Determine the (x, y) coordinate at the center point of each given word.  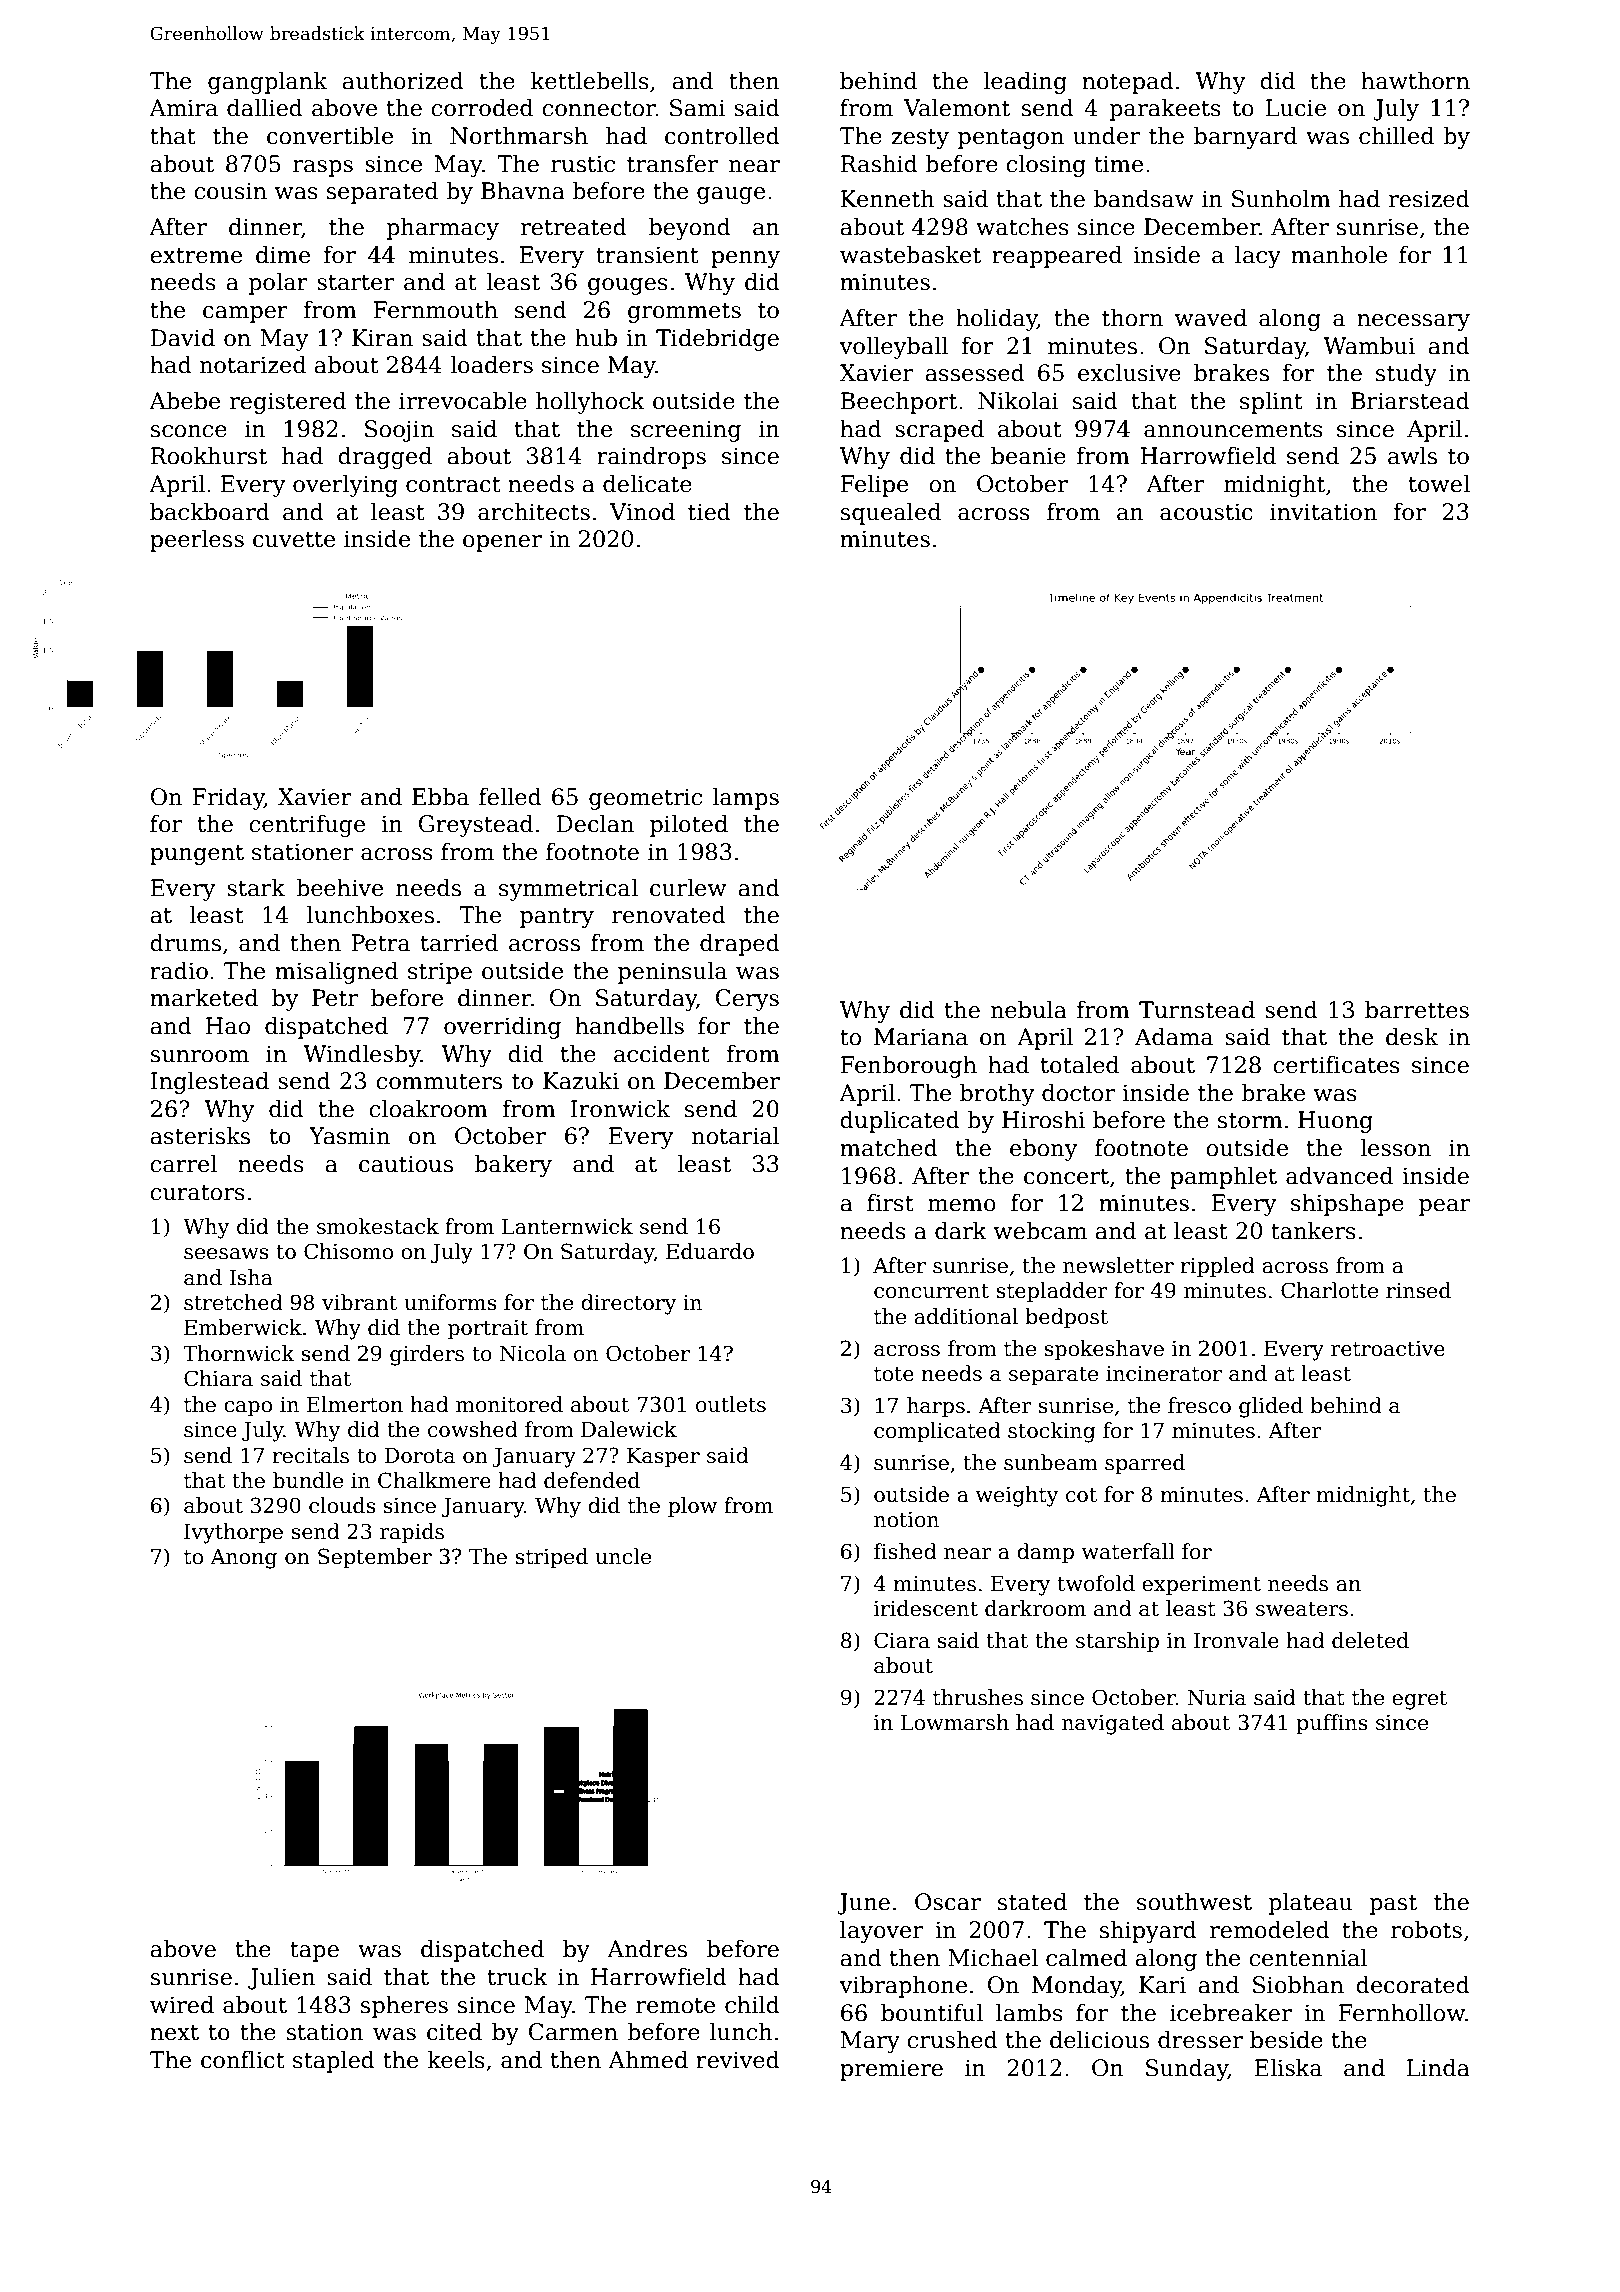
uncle (623, 1556)
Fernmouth (435, 310)
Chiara (218, 1378)
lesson (1395, 1148)
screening (686, 431)
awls (1412, 456)
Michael (993, 1958)
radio (179, 971)
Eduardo (710, 1251)
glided (1271, 1407)
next (174, 2033)
